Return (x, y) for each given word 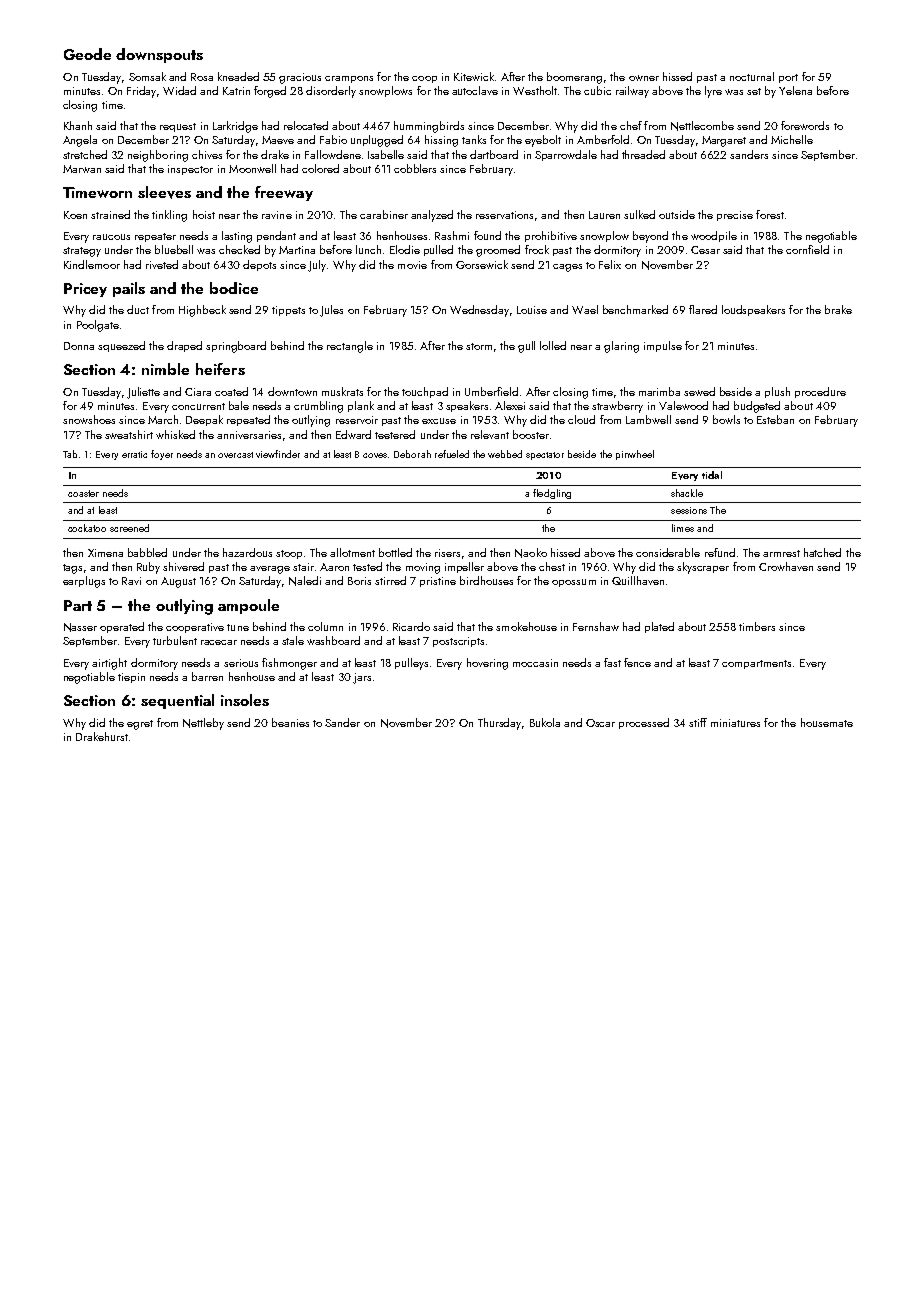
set (754, 91)
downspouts (159, 55)
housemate (827, 722)
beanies (290, 722)
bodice (234, 288)
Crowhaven (786, 566)
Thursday (499, 724)
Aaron (334, 567)
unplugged (377, 141)
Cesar (705, 250)
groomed (498, 251)
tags (72, 569)
